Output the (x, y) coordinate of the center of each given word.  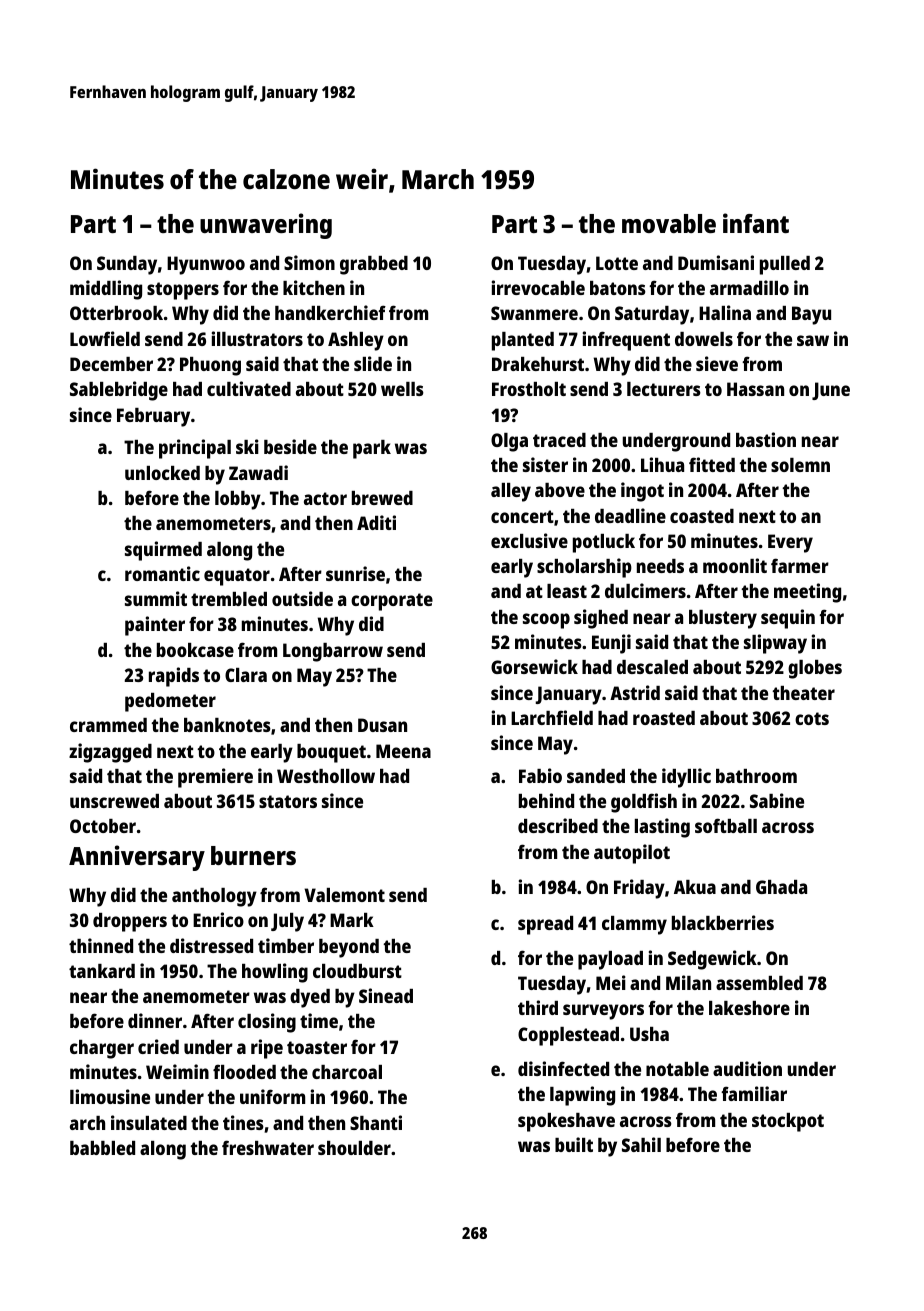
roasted (664, 718)
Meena (403, 751)
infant (756, 223)
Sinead (386, 995)
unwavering (266, 226)
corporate (392, 602)
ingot (642, 492)
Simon (309, 262)
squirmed (163, 551)
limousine (110, 1096)
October (103, 826)
